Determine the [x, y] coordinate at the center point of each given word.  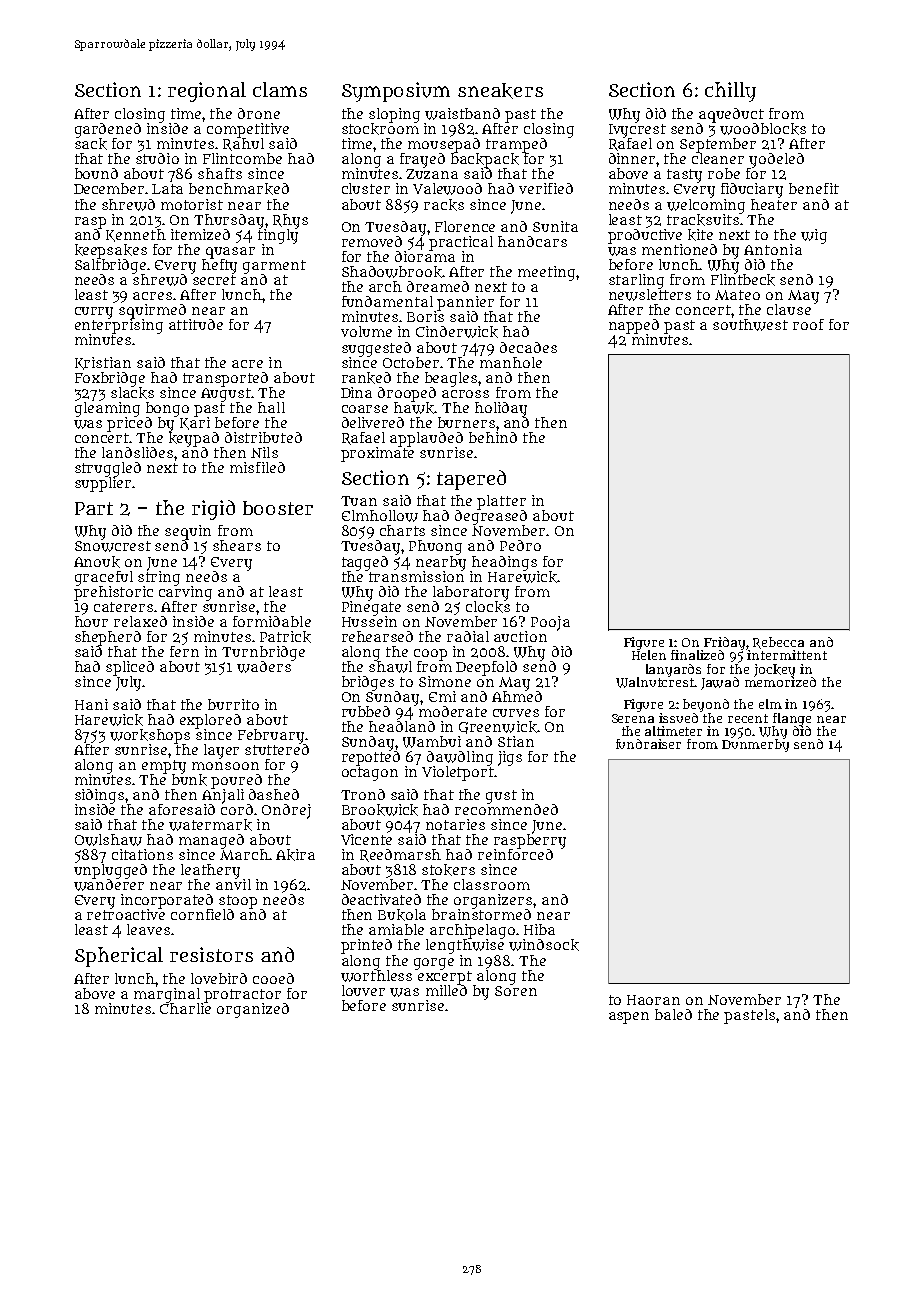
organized [253, 1010]
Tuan [359, 501]
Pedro [520, 545]
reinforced [515, 854]
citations [142, 854]
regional [207, 92]
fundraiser [648, 744]
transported [225, 379]
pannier [465, 303]
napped [634, 326]
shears [237, 545]
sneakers [500, 91]
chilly [730, 92]
